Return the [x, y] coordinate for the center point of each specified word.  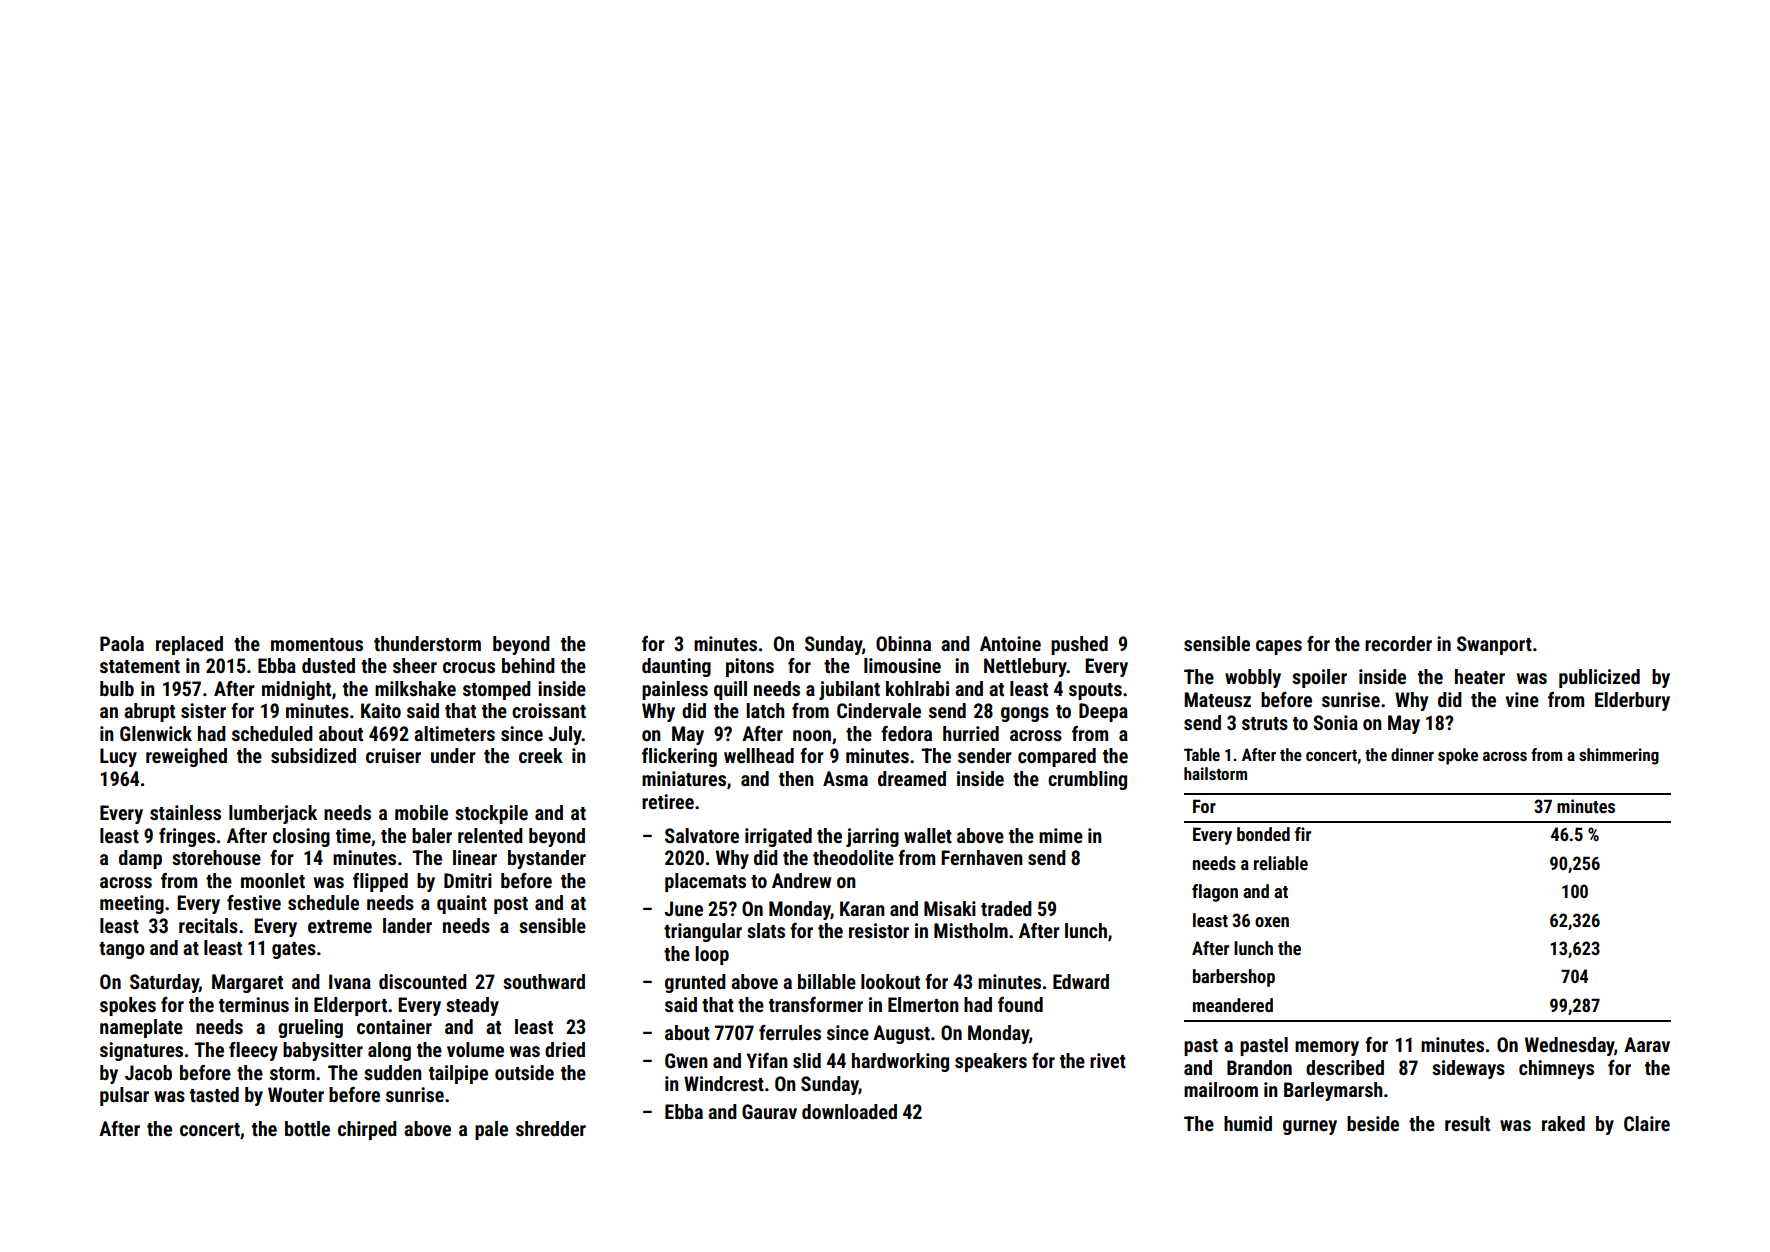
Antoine [1010, 643]
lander [407, 925]
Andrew [801, 880]
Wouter [296, 1094]
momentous [317, 644]
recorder [1398, 643]
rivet [1108, 1060]
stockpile [491, 814]
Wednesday [1569, 1046]
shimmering [1619, 756]
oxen [1272, 922]
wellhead [759, 755]
